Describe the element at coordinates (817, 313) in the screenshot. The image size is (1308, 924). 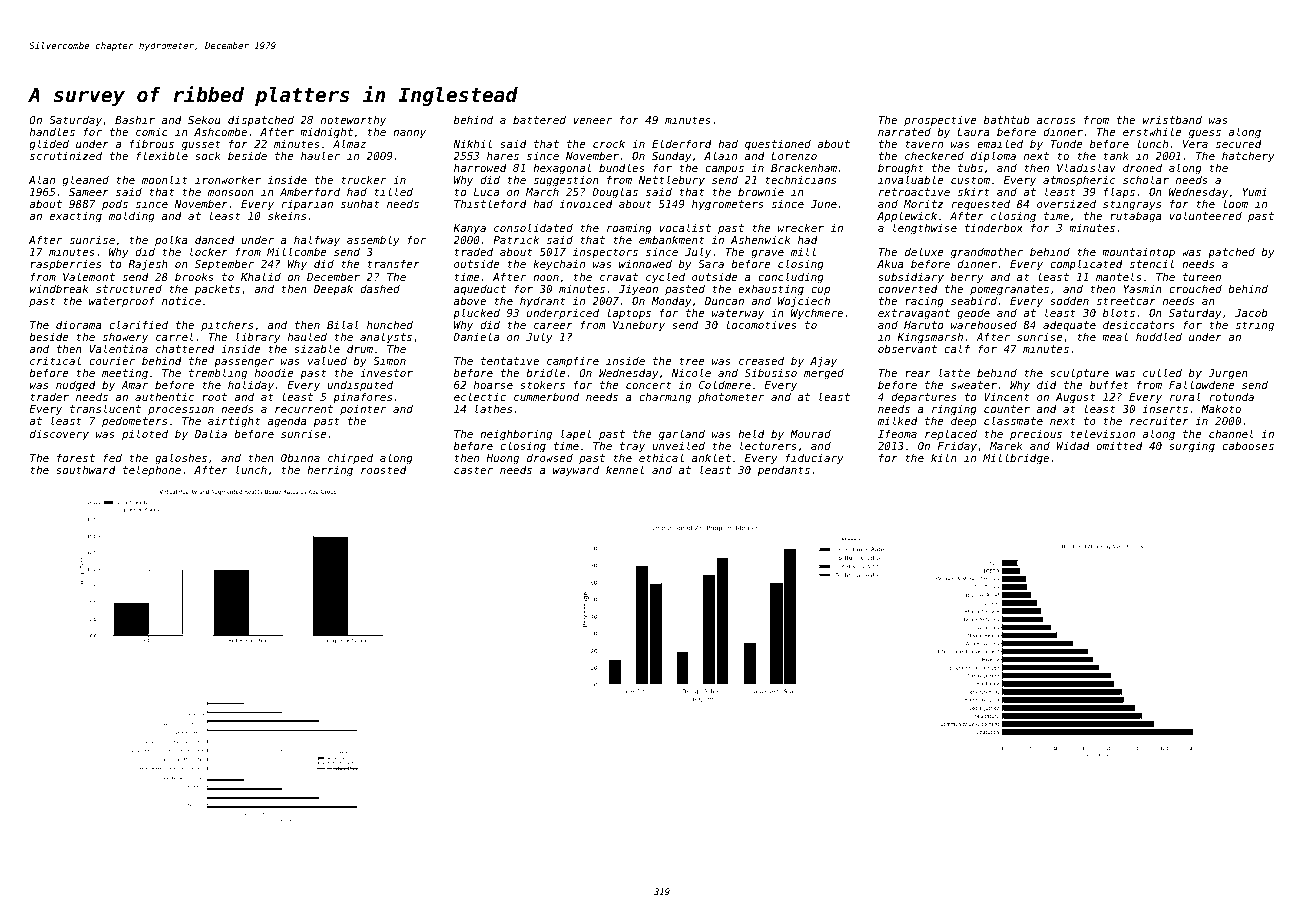
I see `Wychmere` at that location.
